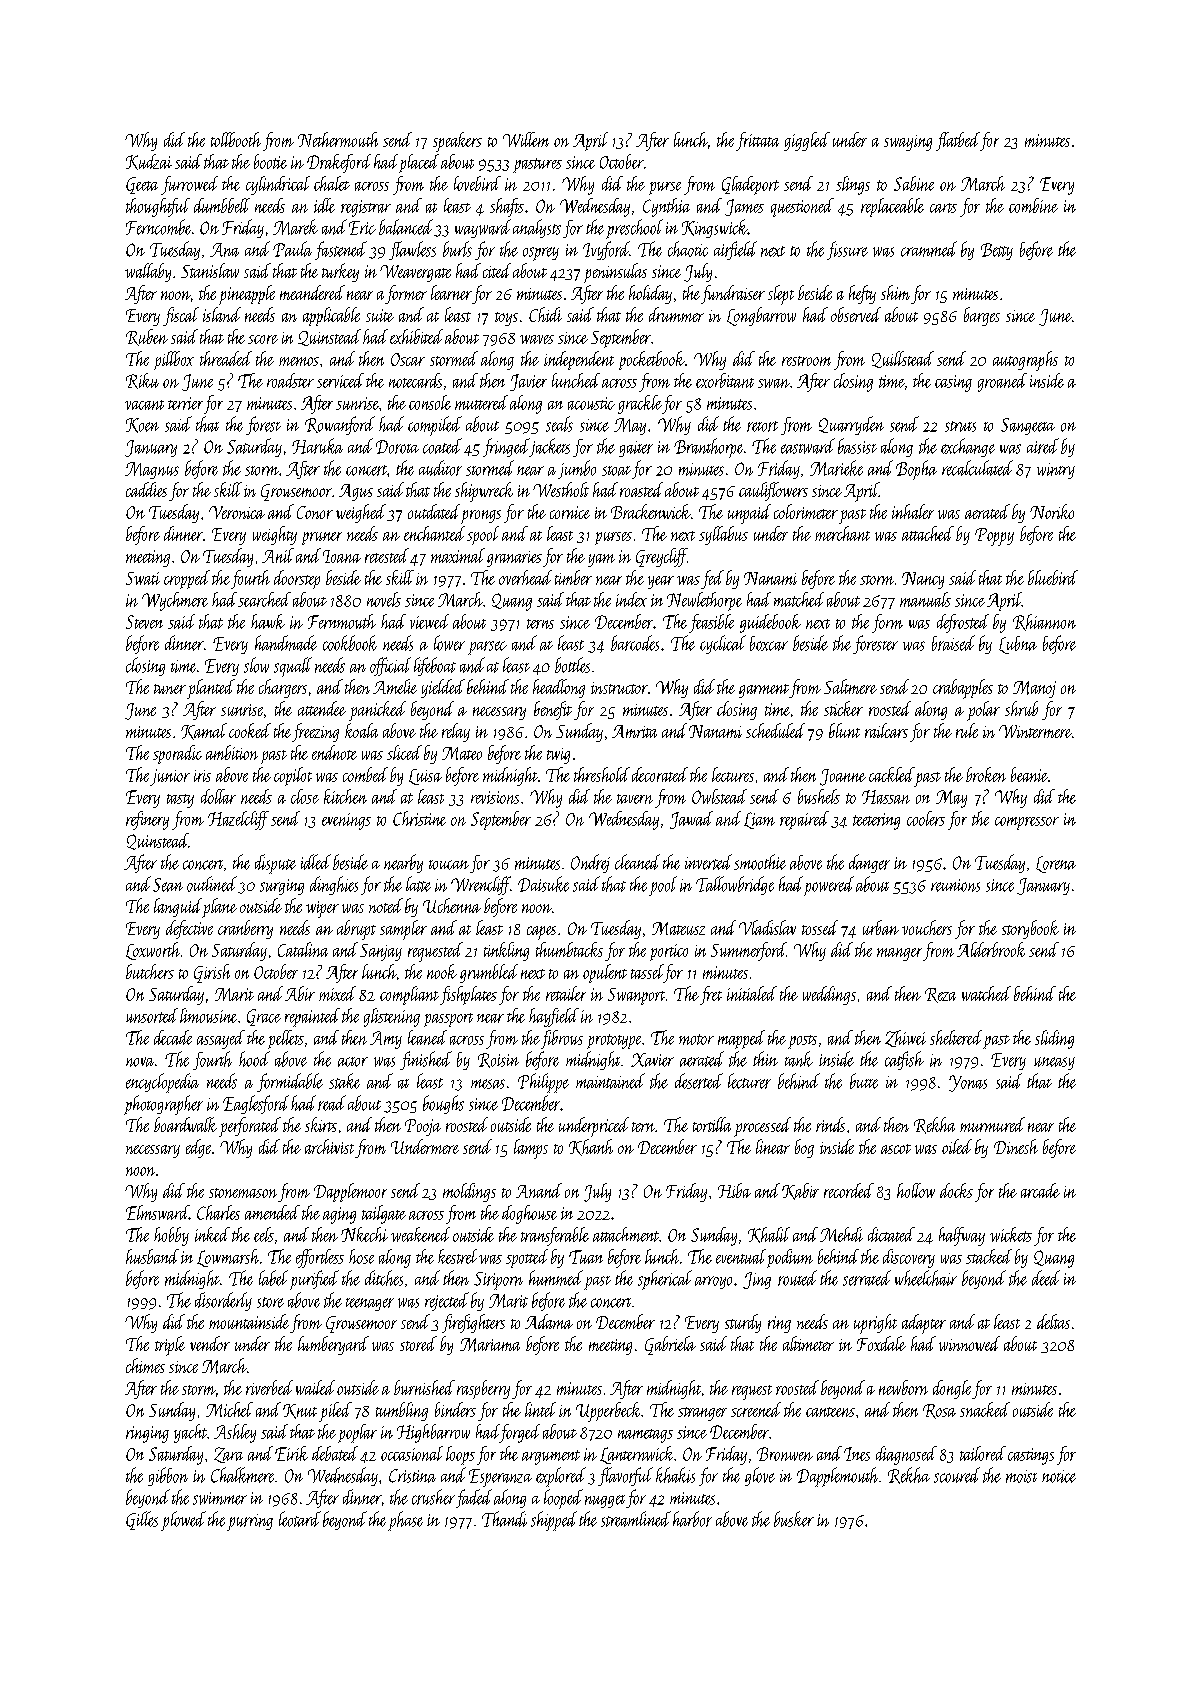 This page has height=1699, width=1201. I want to click on Nethermouth, so click(338, 139).
